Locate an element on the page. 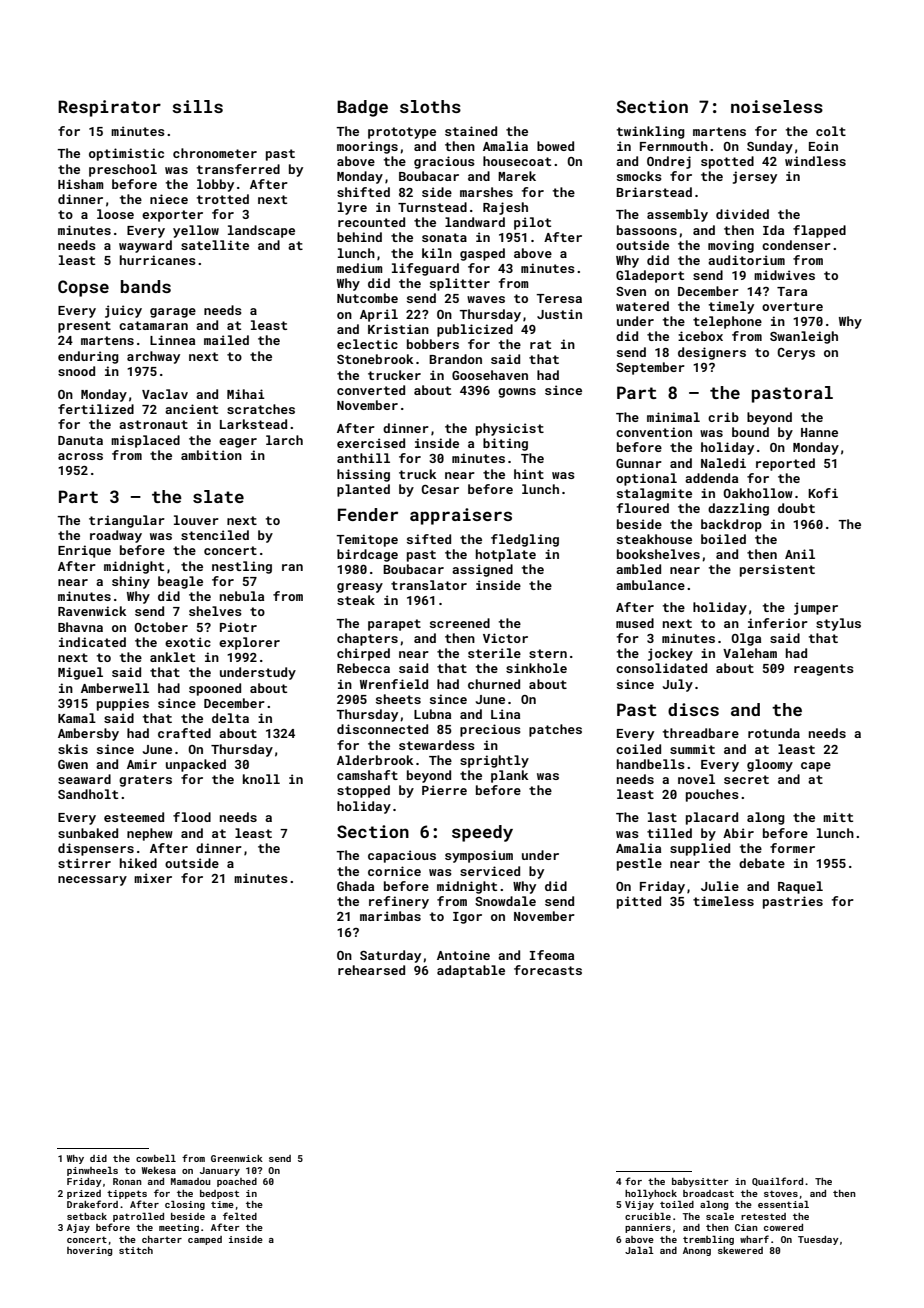 This document has height=1308, width=924. reagents is located at coordinates (824, 670).
